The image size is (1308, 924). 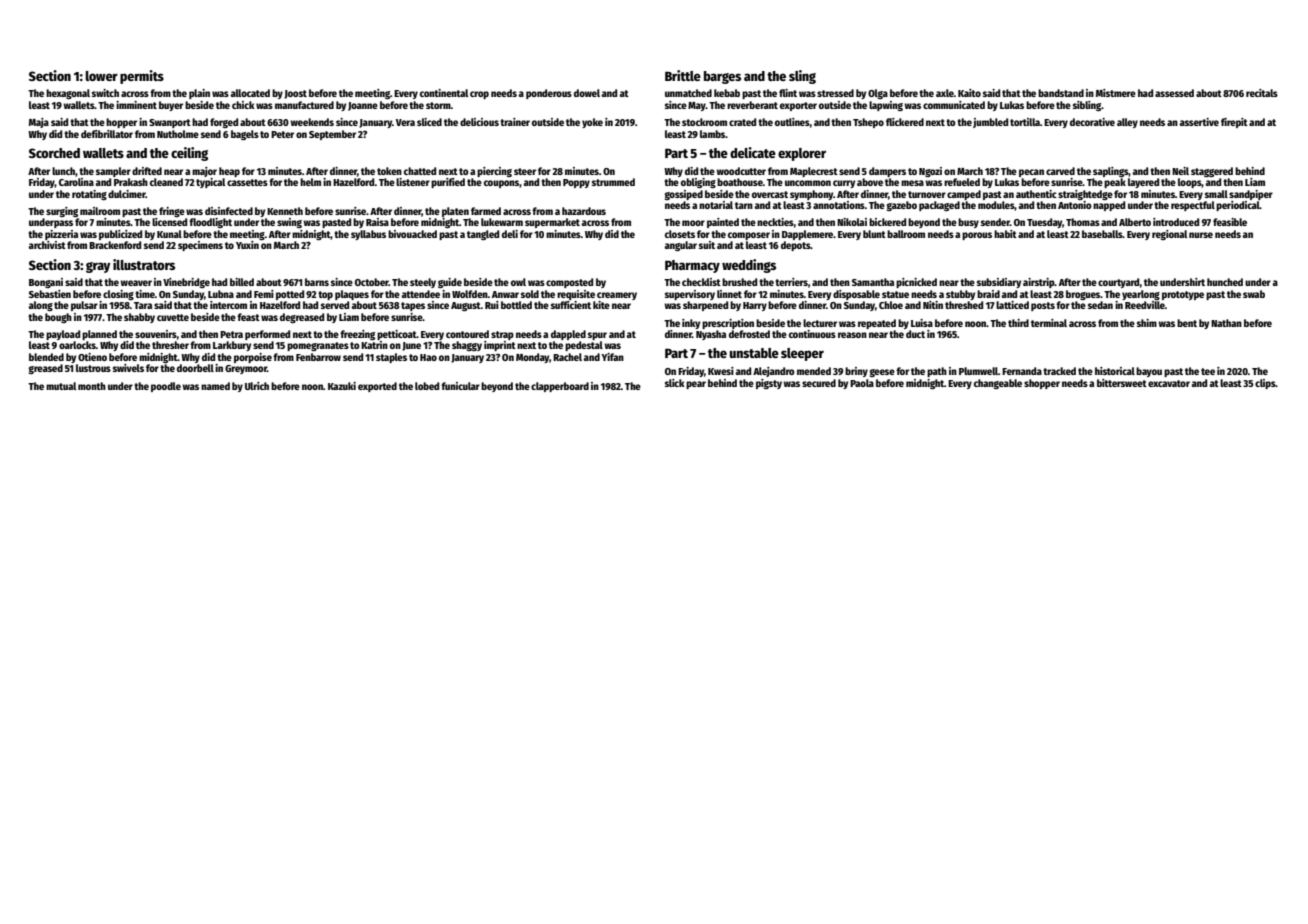 I want to click on depots, so click(x=796, y=246).
